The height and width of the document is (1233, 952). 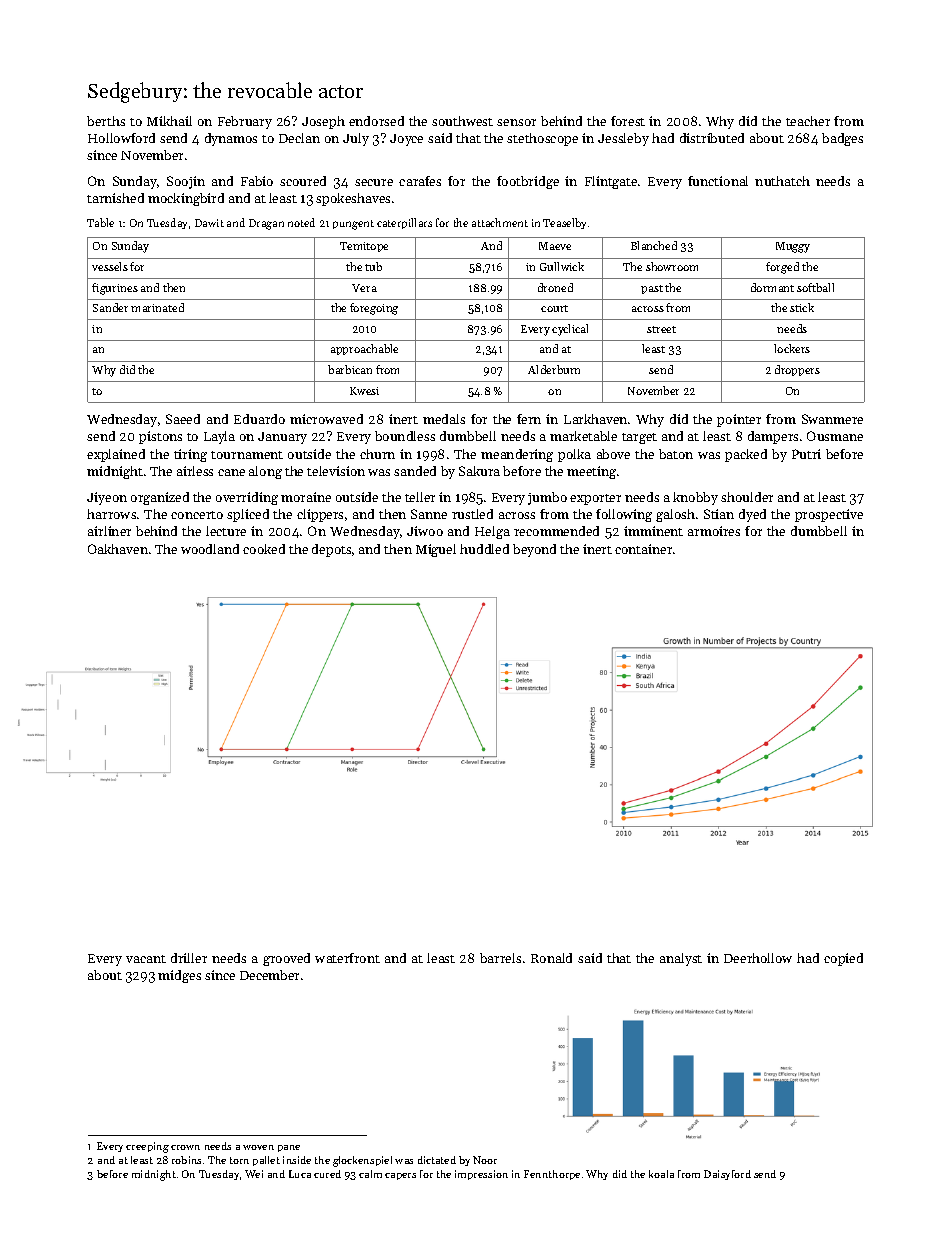 I want to click on Mikhail, so click(x=169, y=121).
